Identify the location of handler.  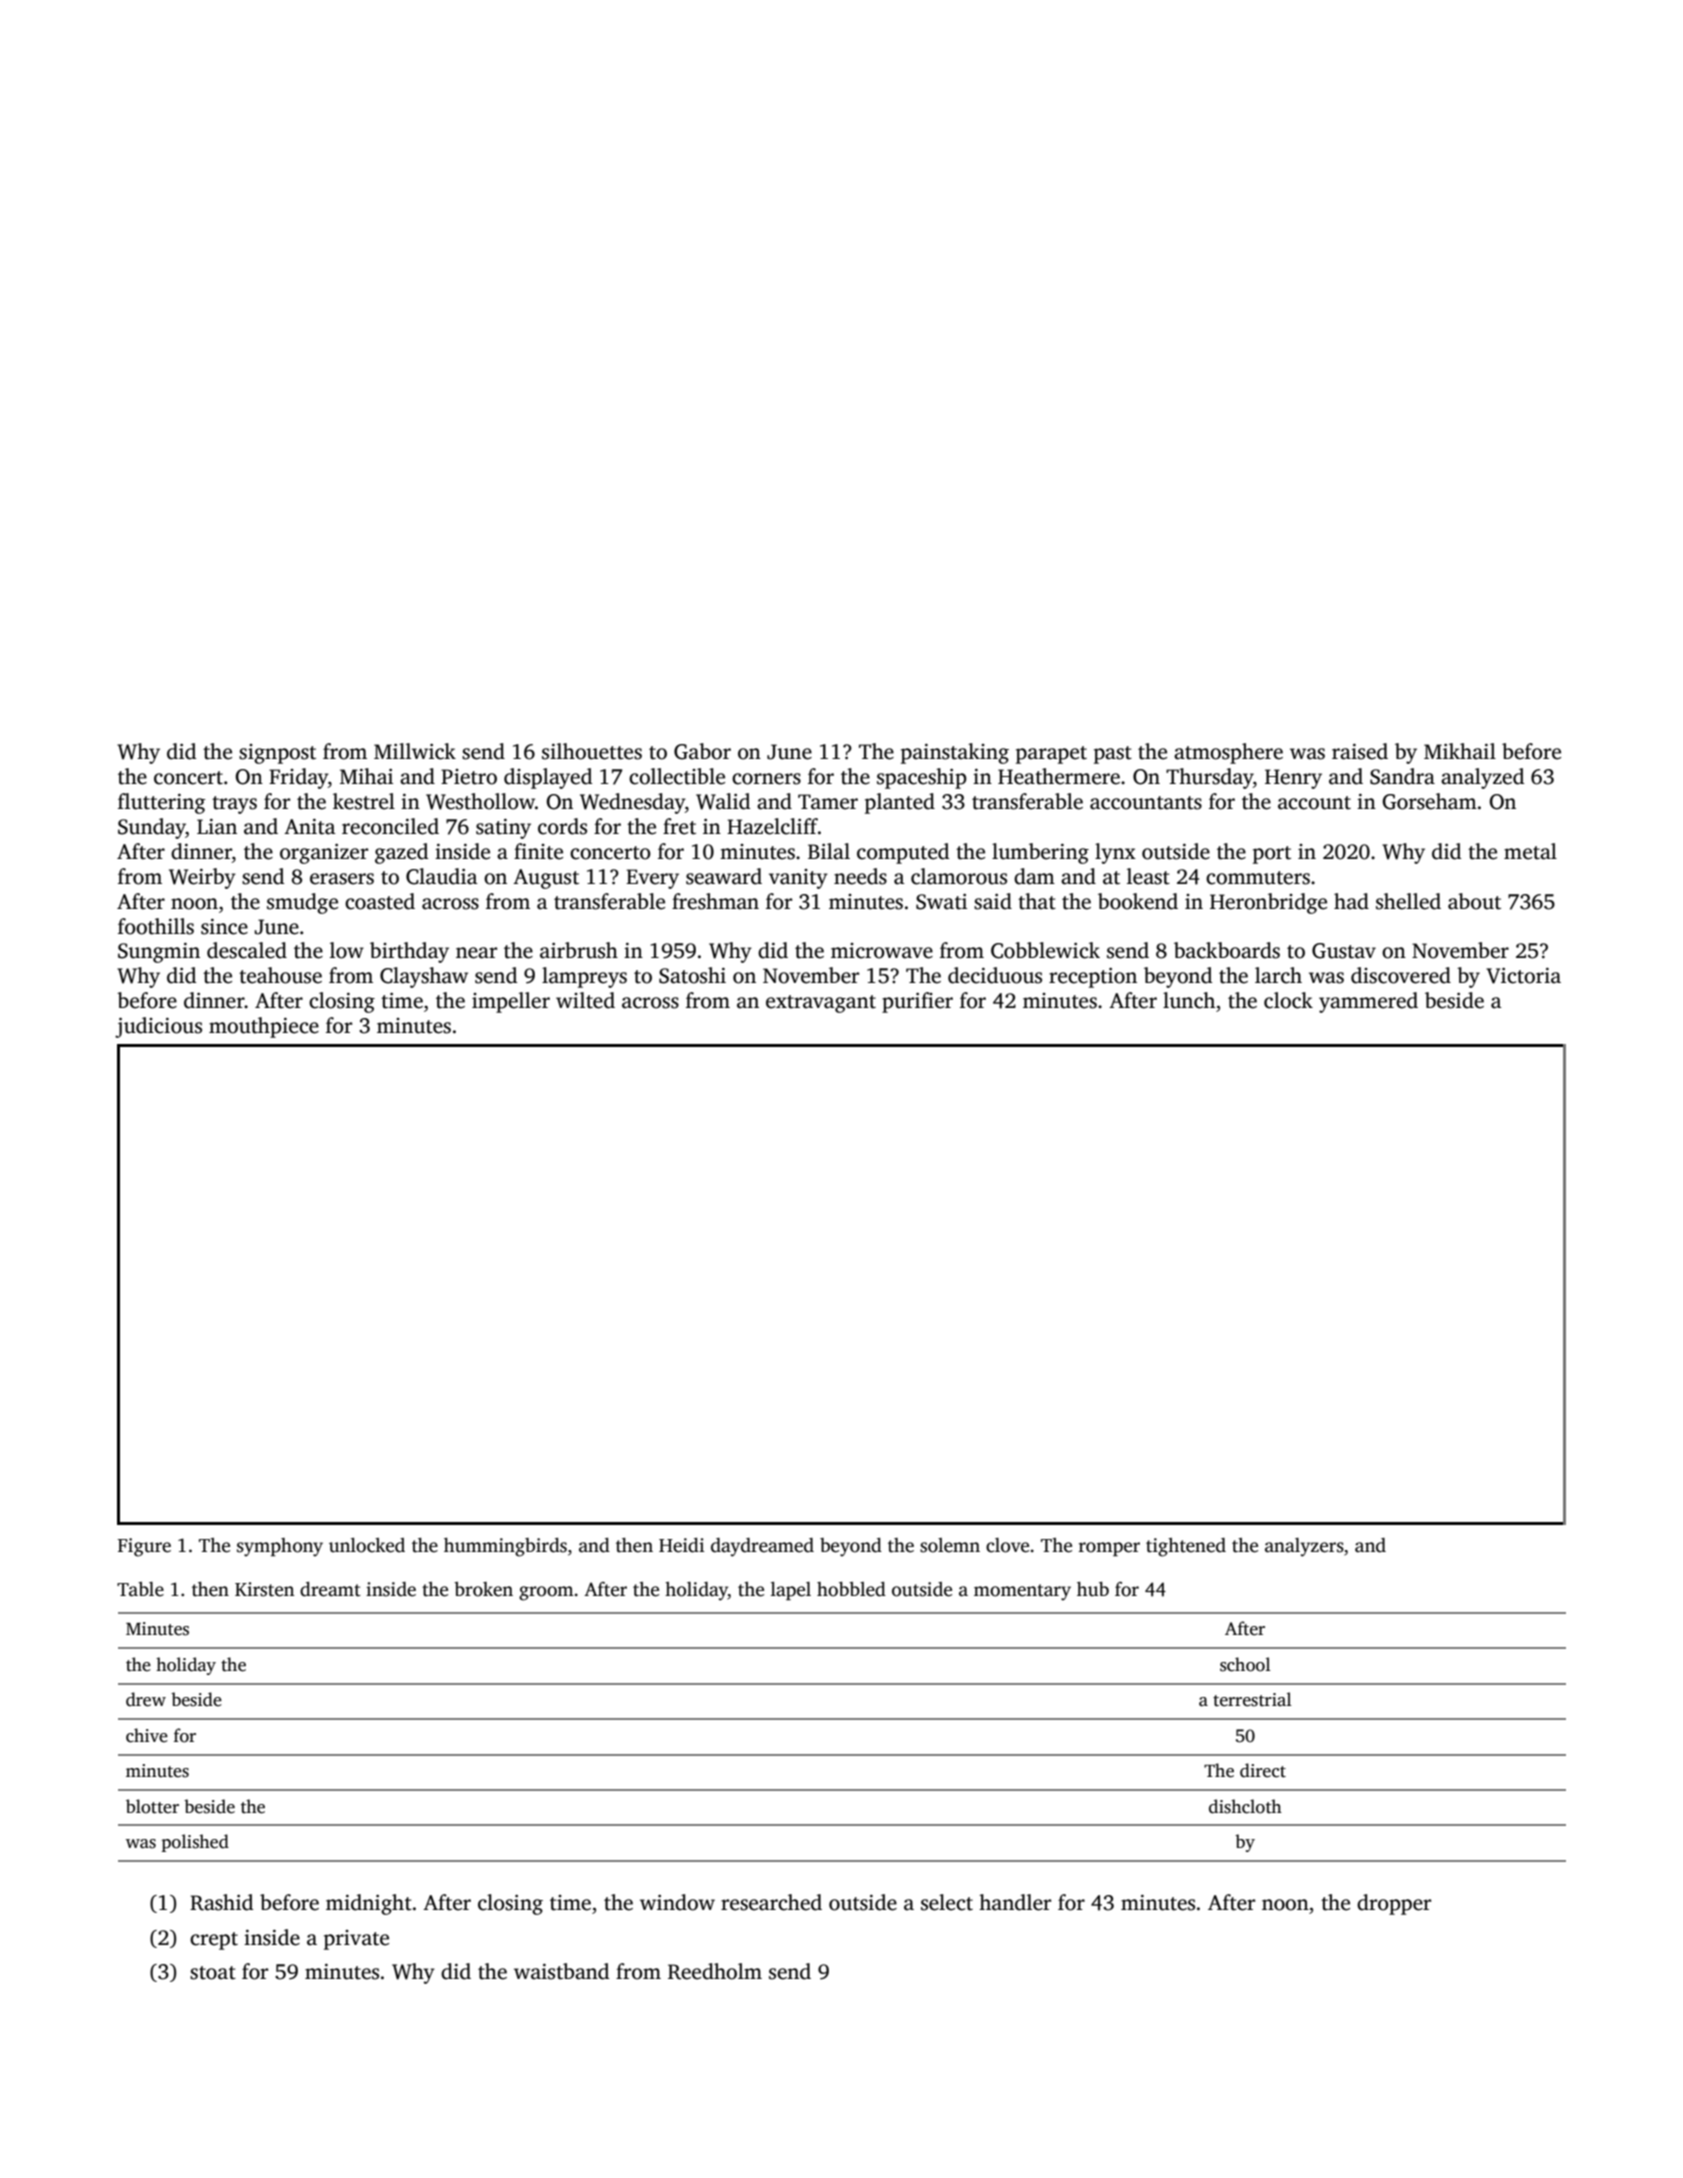
(1015, 1902).
